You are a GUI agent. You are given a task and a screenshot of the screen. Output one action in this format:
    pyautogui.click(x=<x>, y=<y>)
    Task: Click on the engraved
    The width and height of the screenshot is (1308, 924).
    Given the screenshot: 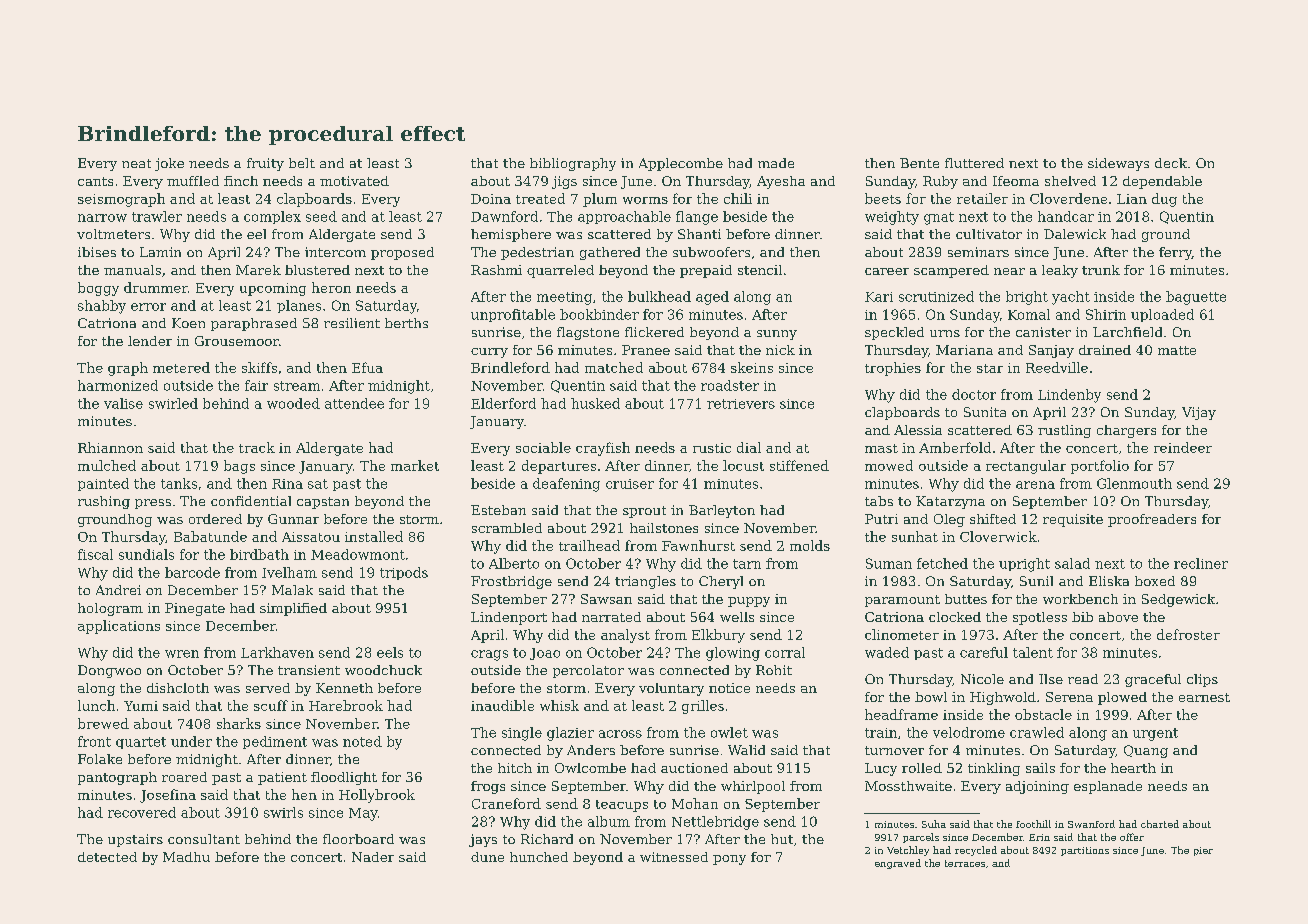 What is the action you would take?
    pyautogui.click(x=898, y=864)
